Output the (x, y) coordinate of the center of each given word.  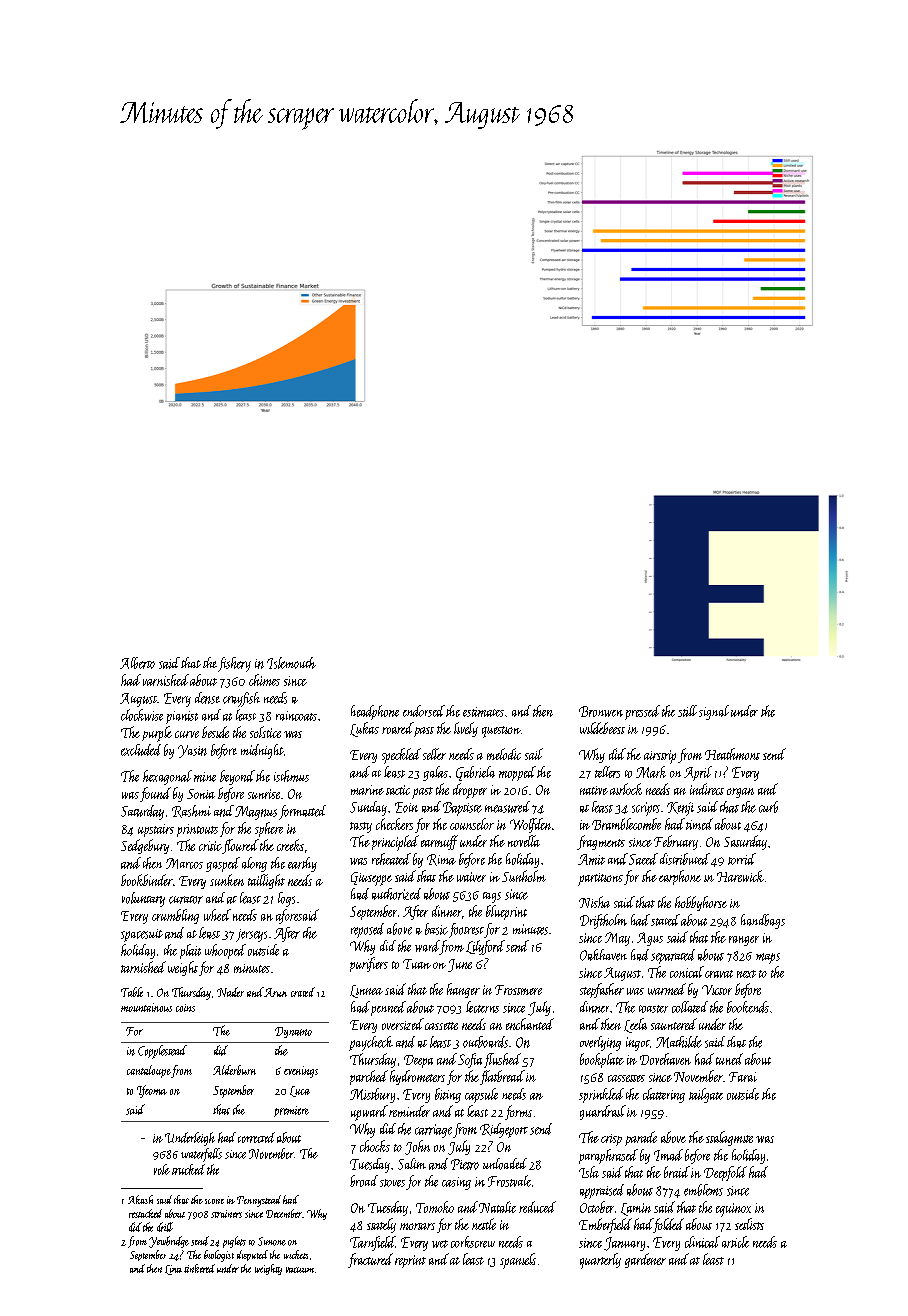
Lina (173, 1270)
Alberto (137, 663)
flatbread (502, 1077)
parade (641, 1138)
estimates (483, 712)
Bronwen (601, 711)
